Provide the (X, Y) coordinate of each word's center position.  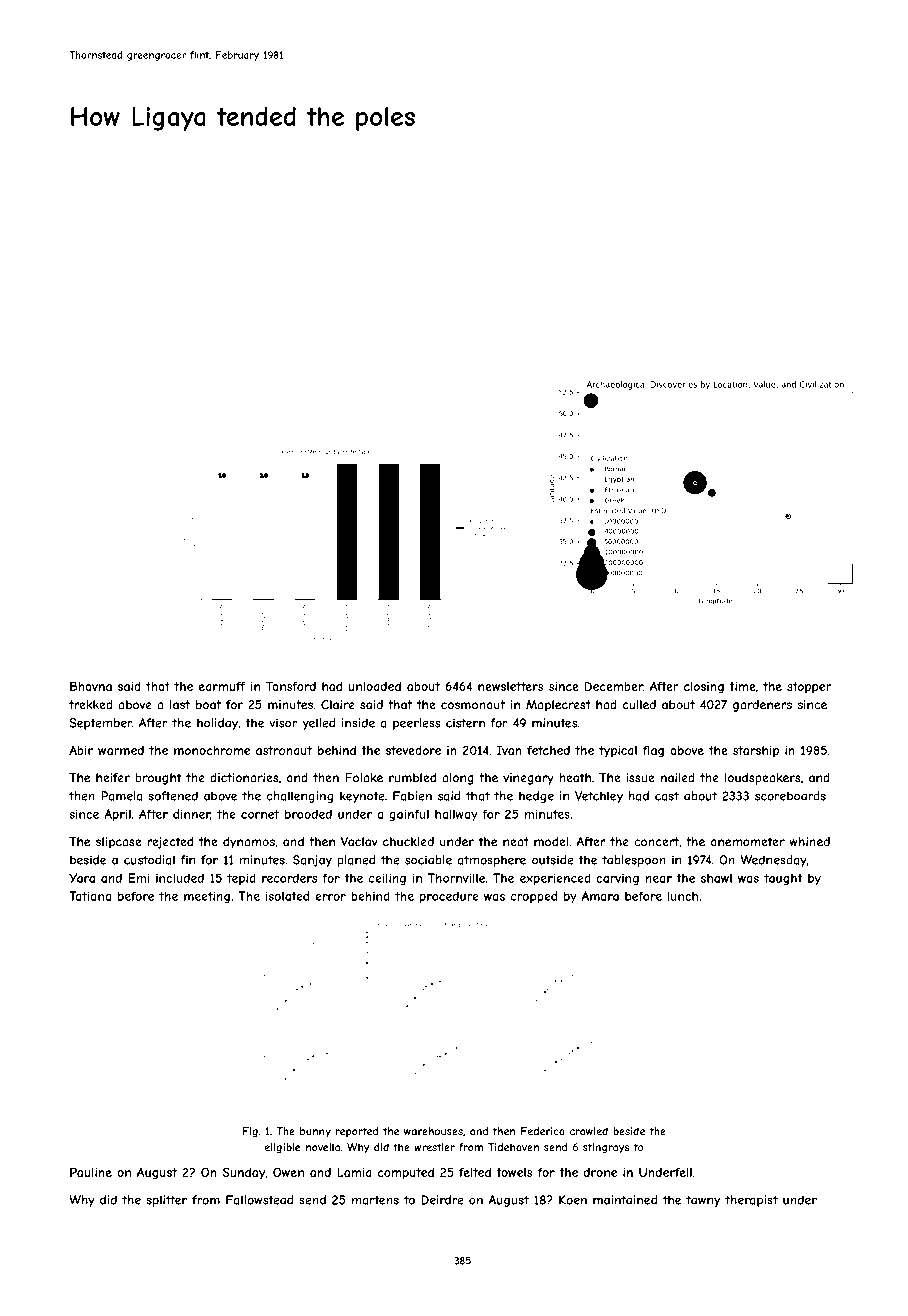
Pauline (91, 1172)
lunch (683, 896)
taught (783, 879)
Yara (82, 878)
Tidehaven (513, 1147)
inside (358, 723)
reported (357, 1132)
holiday (217, 724)
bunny (315, 1132)
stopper (809, 688)
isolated (287, 896)
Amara (600, 896)
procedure (449, 897)
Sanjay (312, 861)
